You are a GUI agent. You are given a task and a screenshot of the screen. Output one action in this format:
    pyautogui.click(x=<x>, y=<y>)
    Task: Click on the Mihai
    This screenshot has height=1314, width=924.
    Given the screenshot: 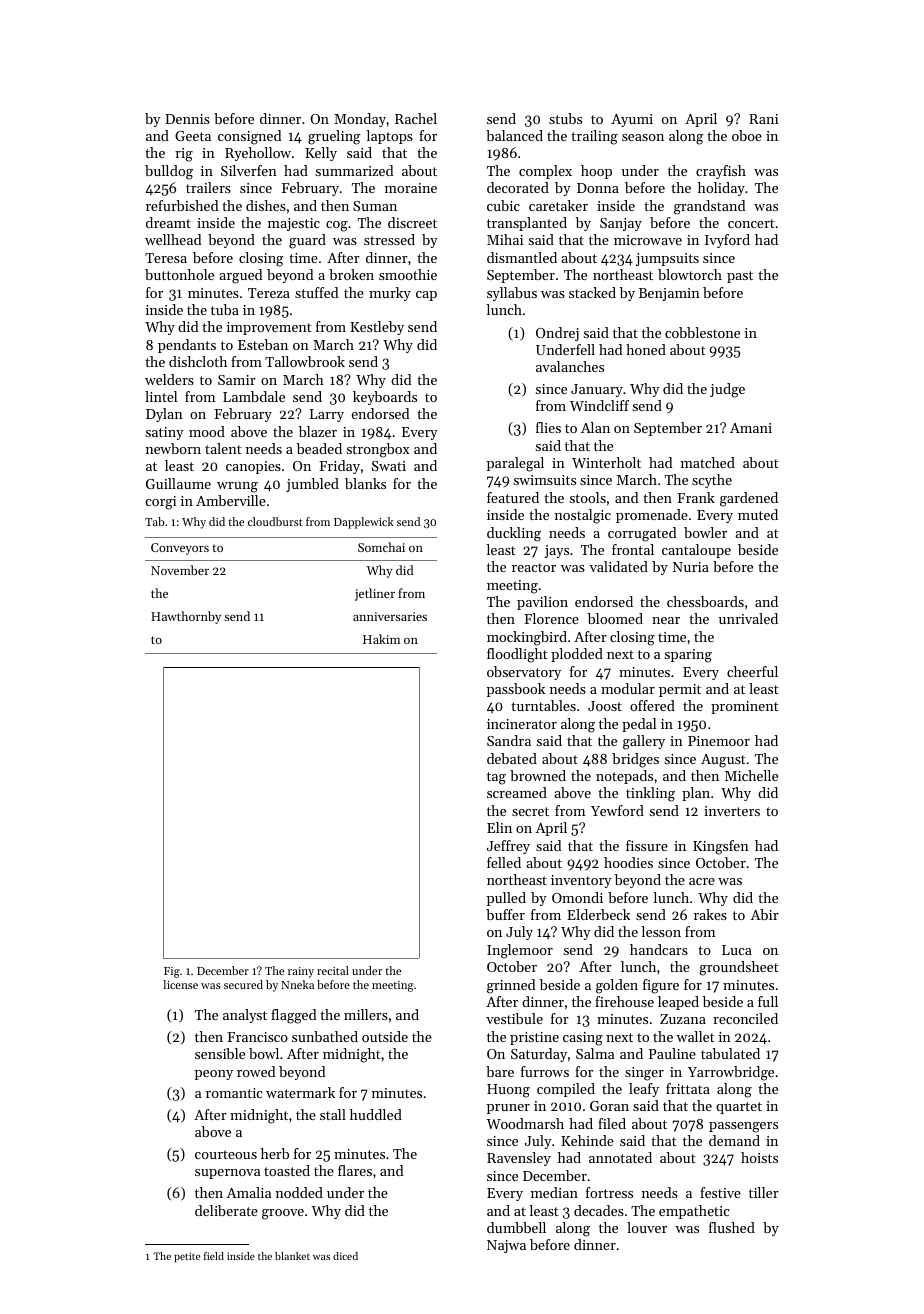 What is the action you would take?
    pyautogui.click(x=505, y=239)
